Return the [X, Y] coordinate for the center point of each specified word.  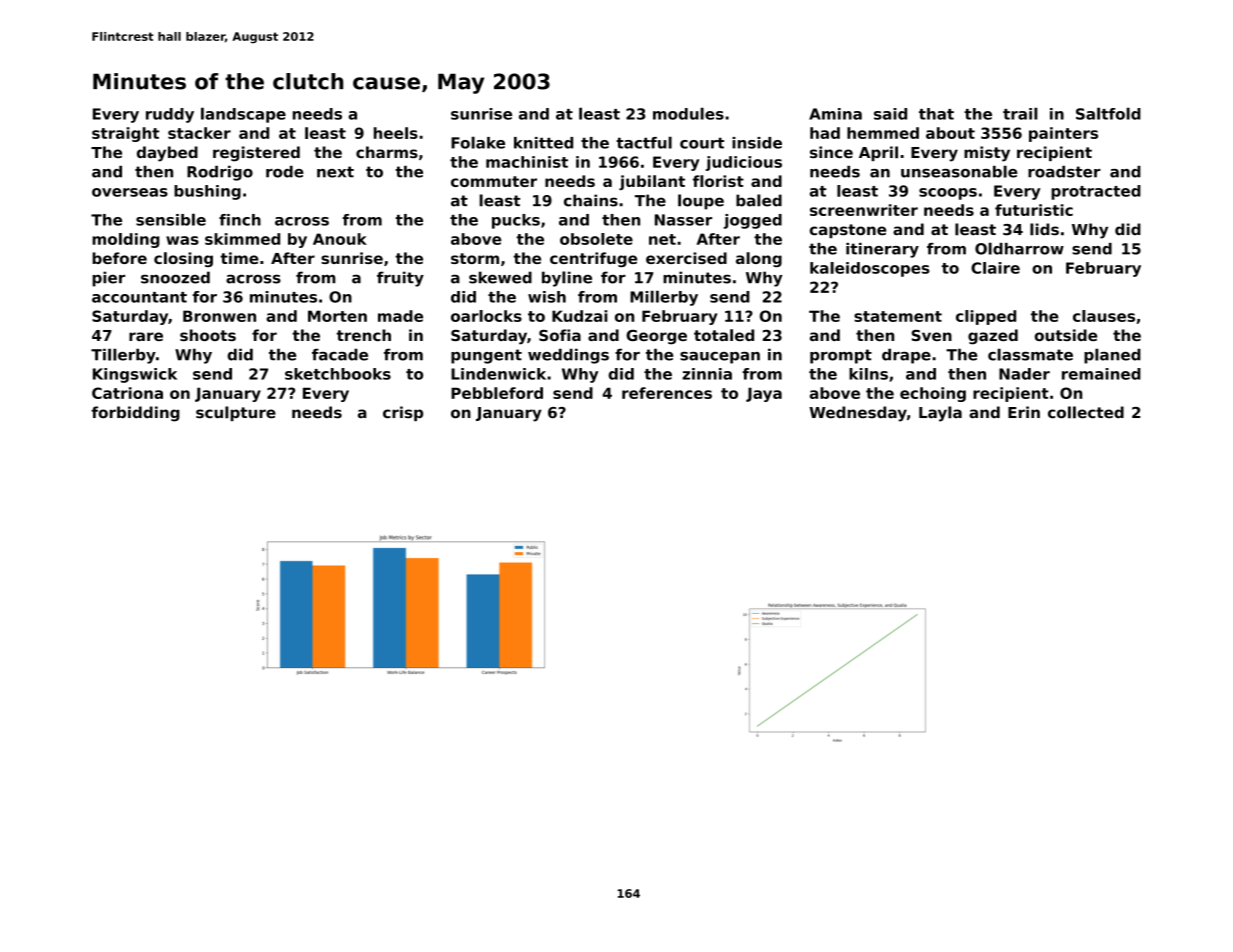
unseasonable [959, 171]
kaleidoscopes [870, 269]
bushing [207, 192]
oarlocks [486, 316]
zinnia [707, 374]
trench [364, 335]
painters [1063, 134]
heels [396, 133]
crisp [403, 413]
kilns [868, 374]
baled [759, 200]
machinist [527, 162]
